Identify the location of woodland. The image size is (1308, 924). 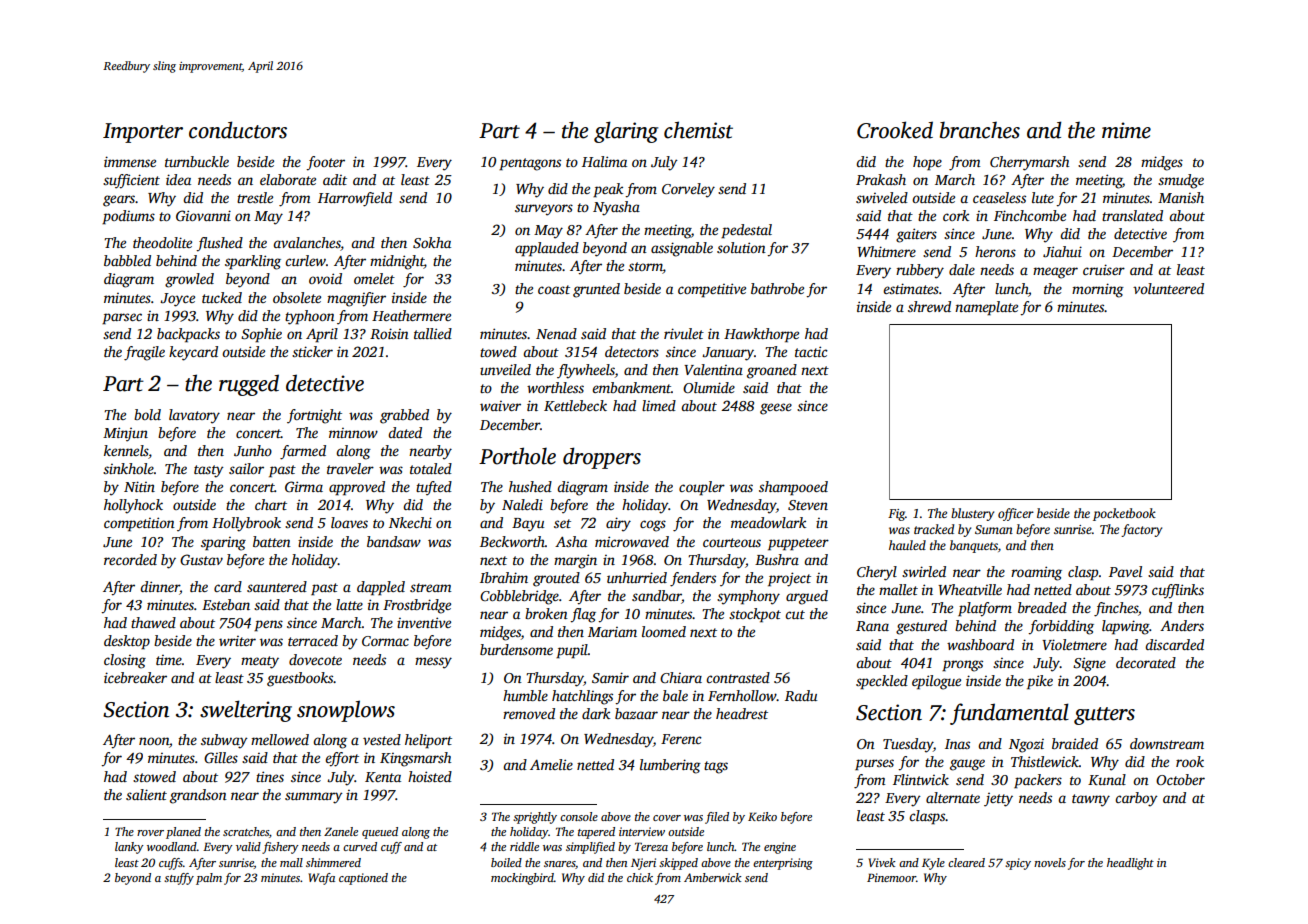
(172, 846).
